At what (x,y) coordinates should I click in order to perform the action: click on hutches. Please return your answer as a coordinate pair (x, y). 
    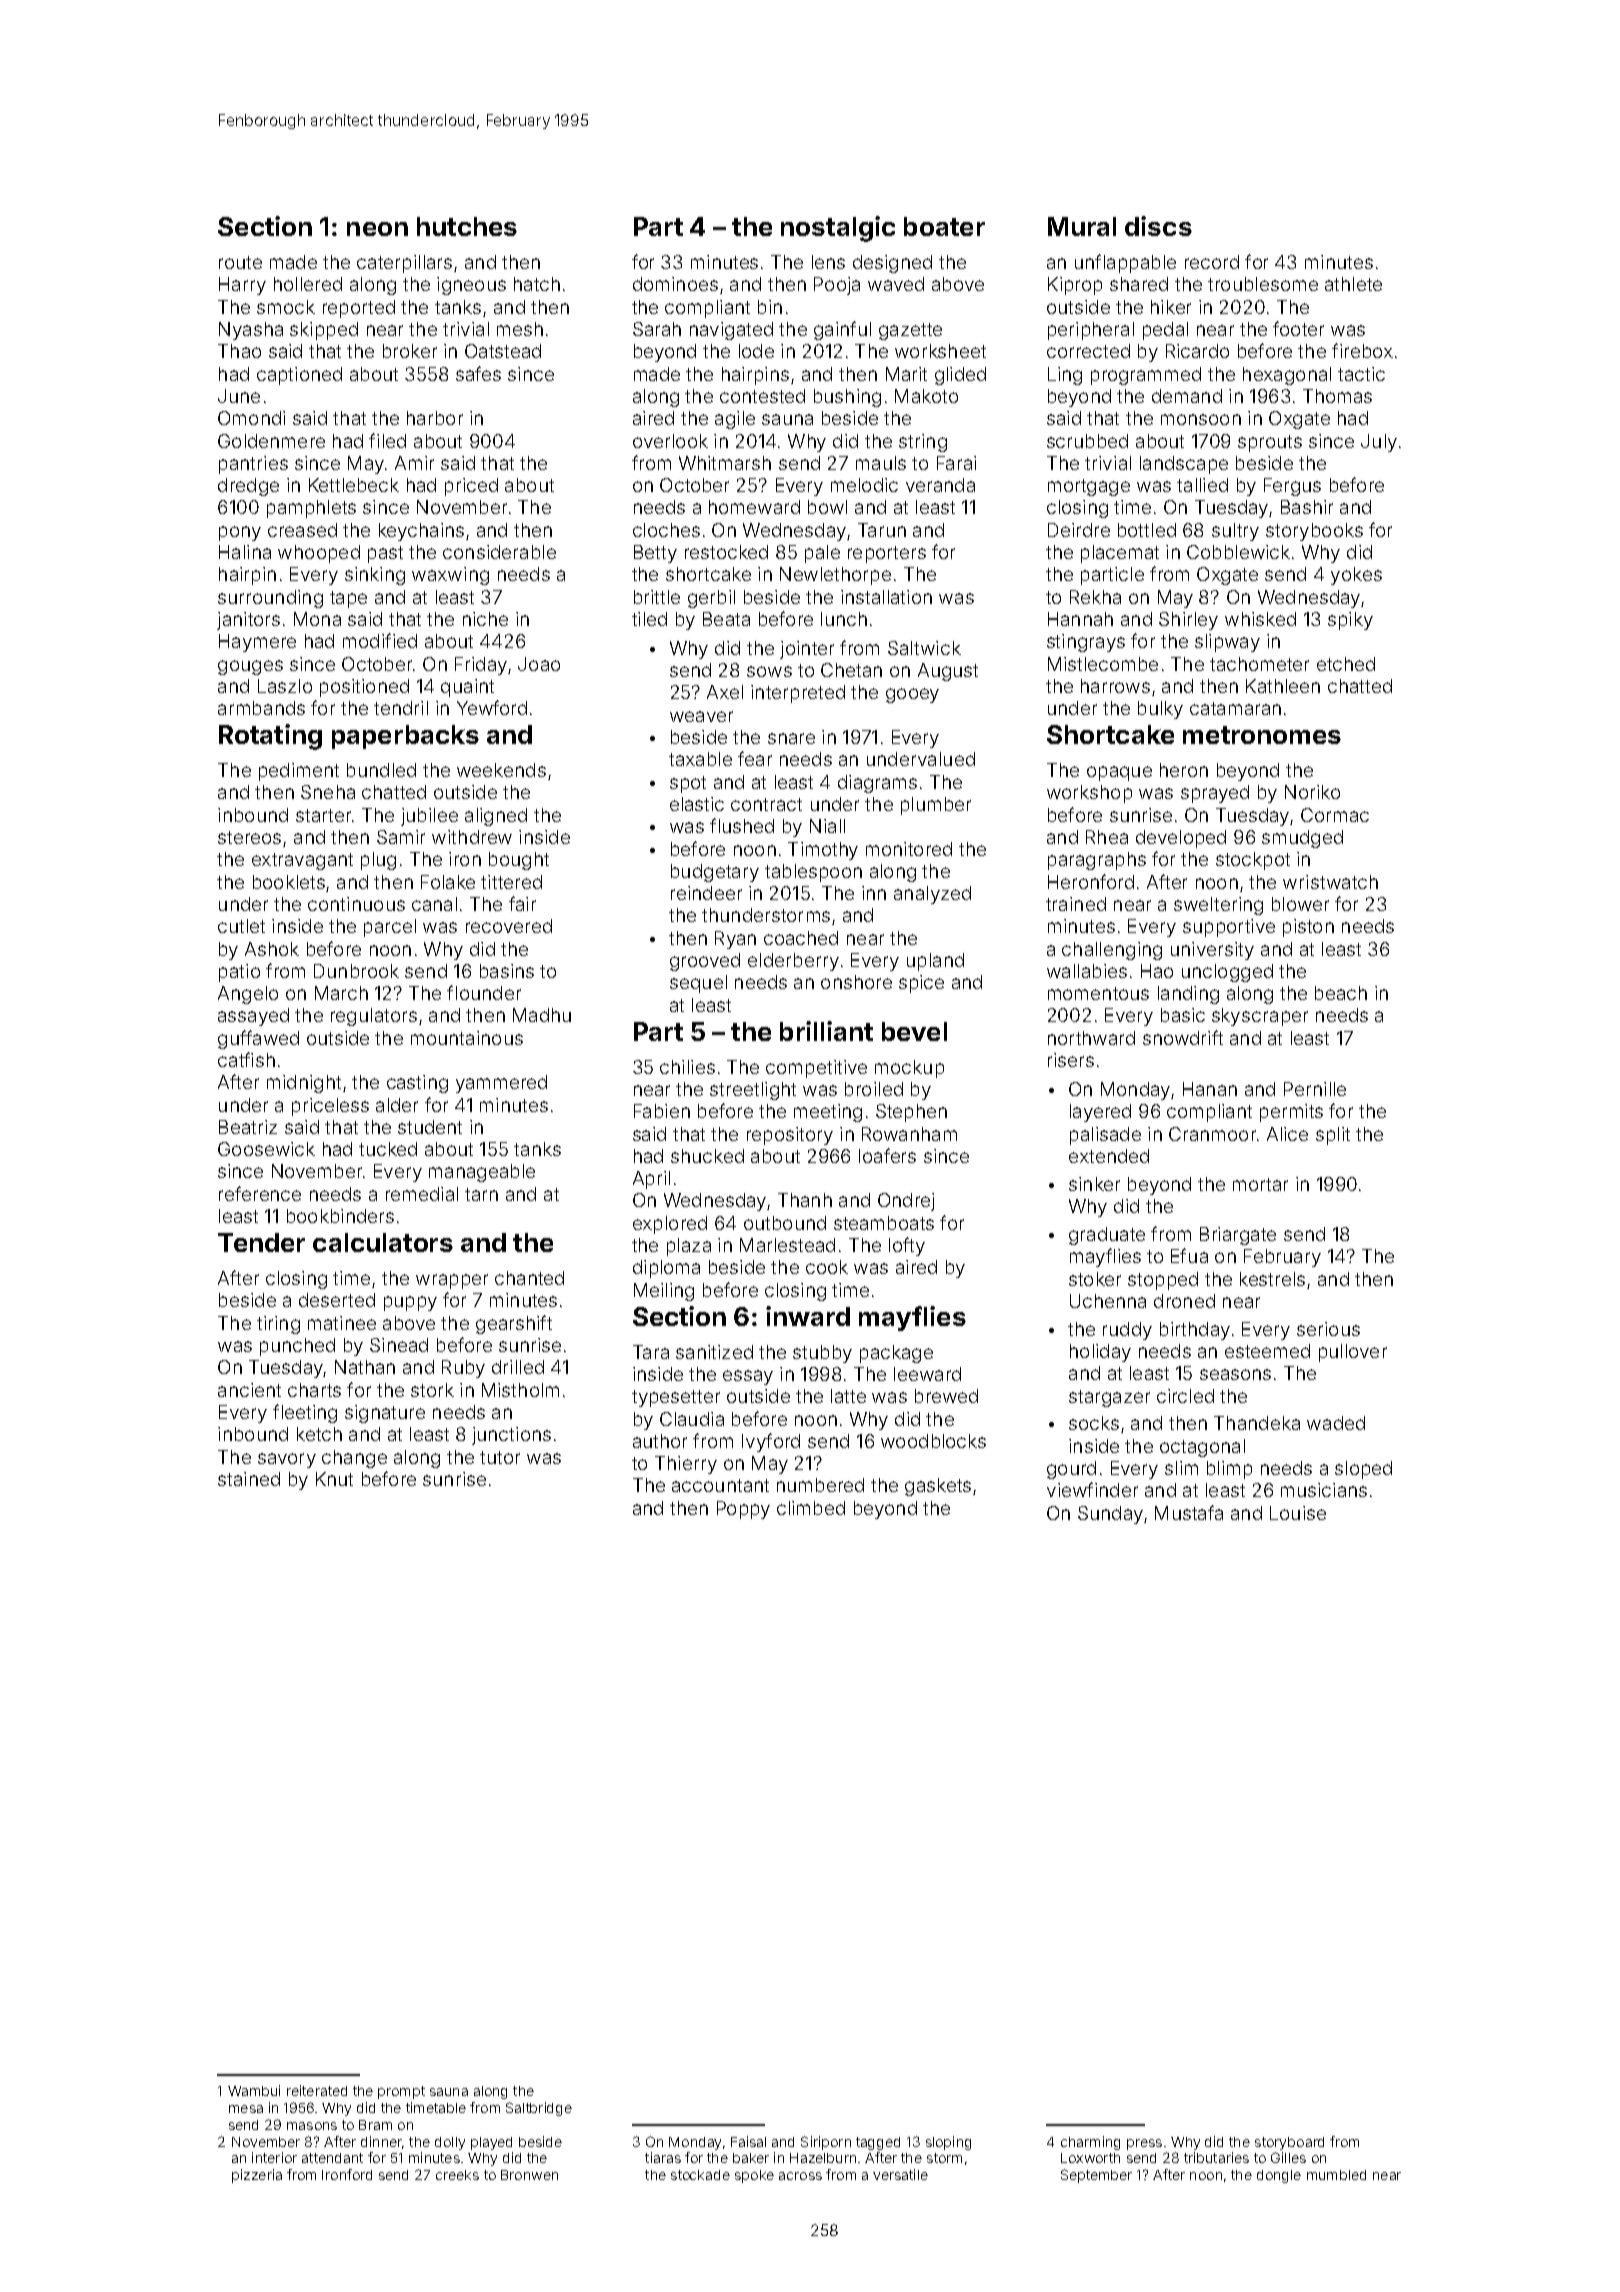
    Looking at the image, I should click on (467, 226).
